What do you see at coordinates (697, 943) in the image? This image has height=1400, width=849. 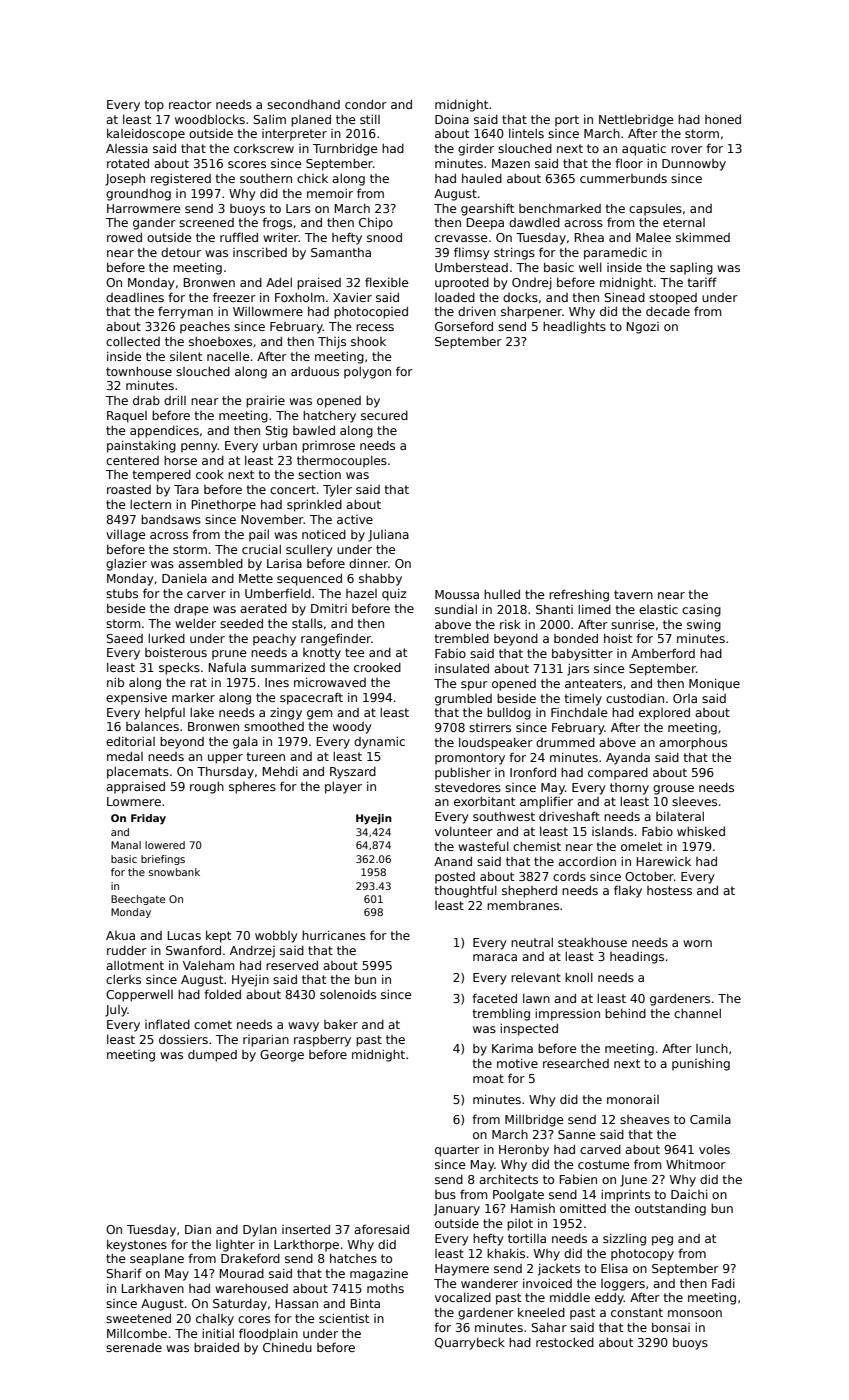 I see `worn` at bounding box center [697, 943].
